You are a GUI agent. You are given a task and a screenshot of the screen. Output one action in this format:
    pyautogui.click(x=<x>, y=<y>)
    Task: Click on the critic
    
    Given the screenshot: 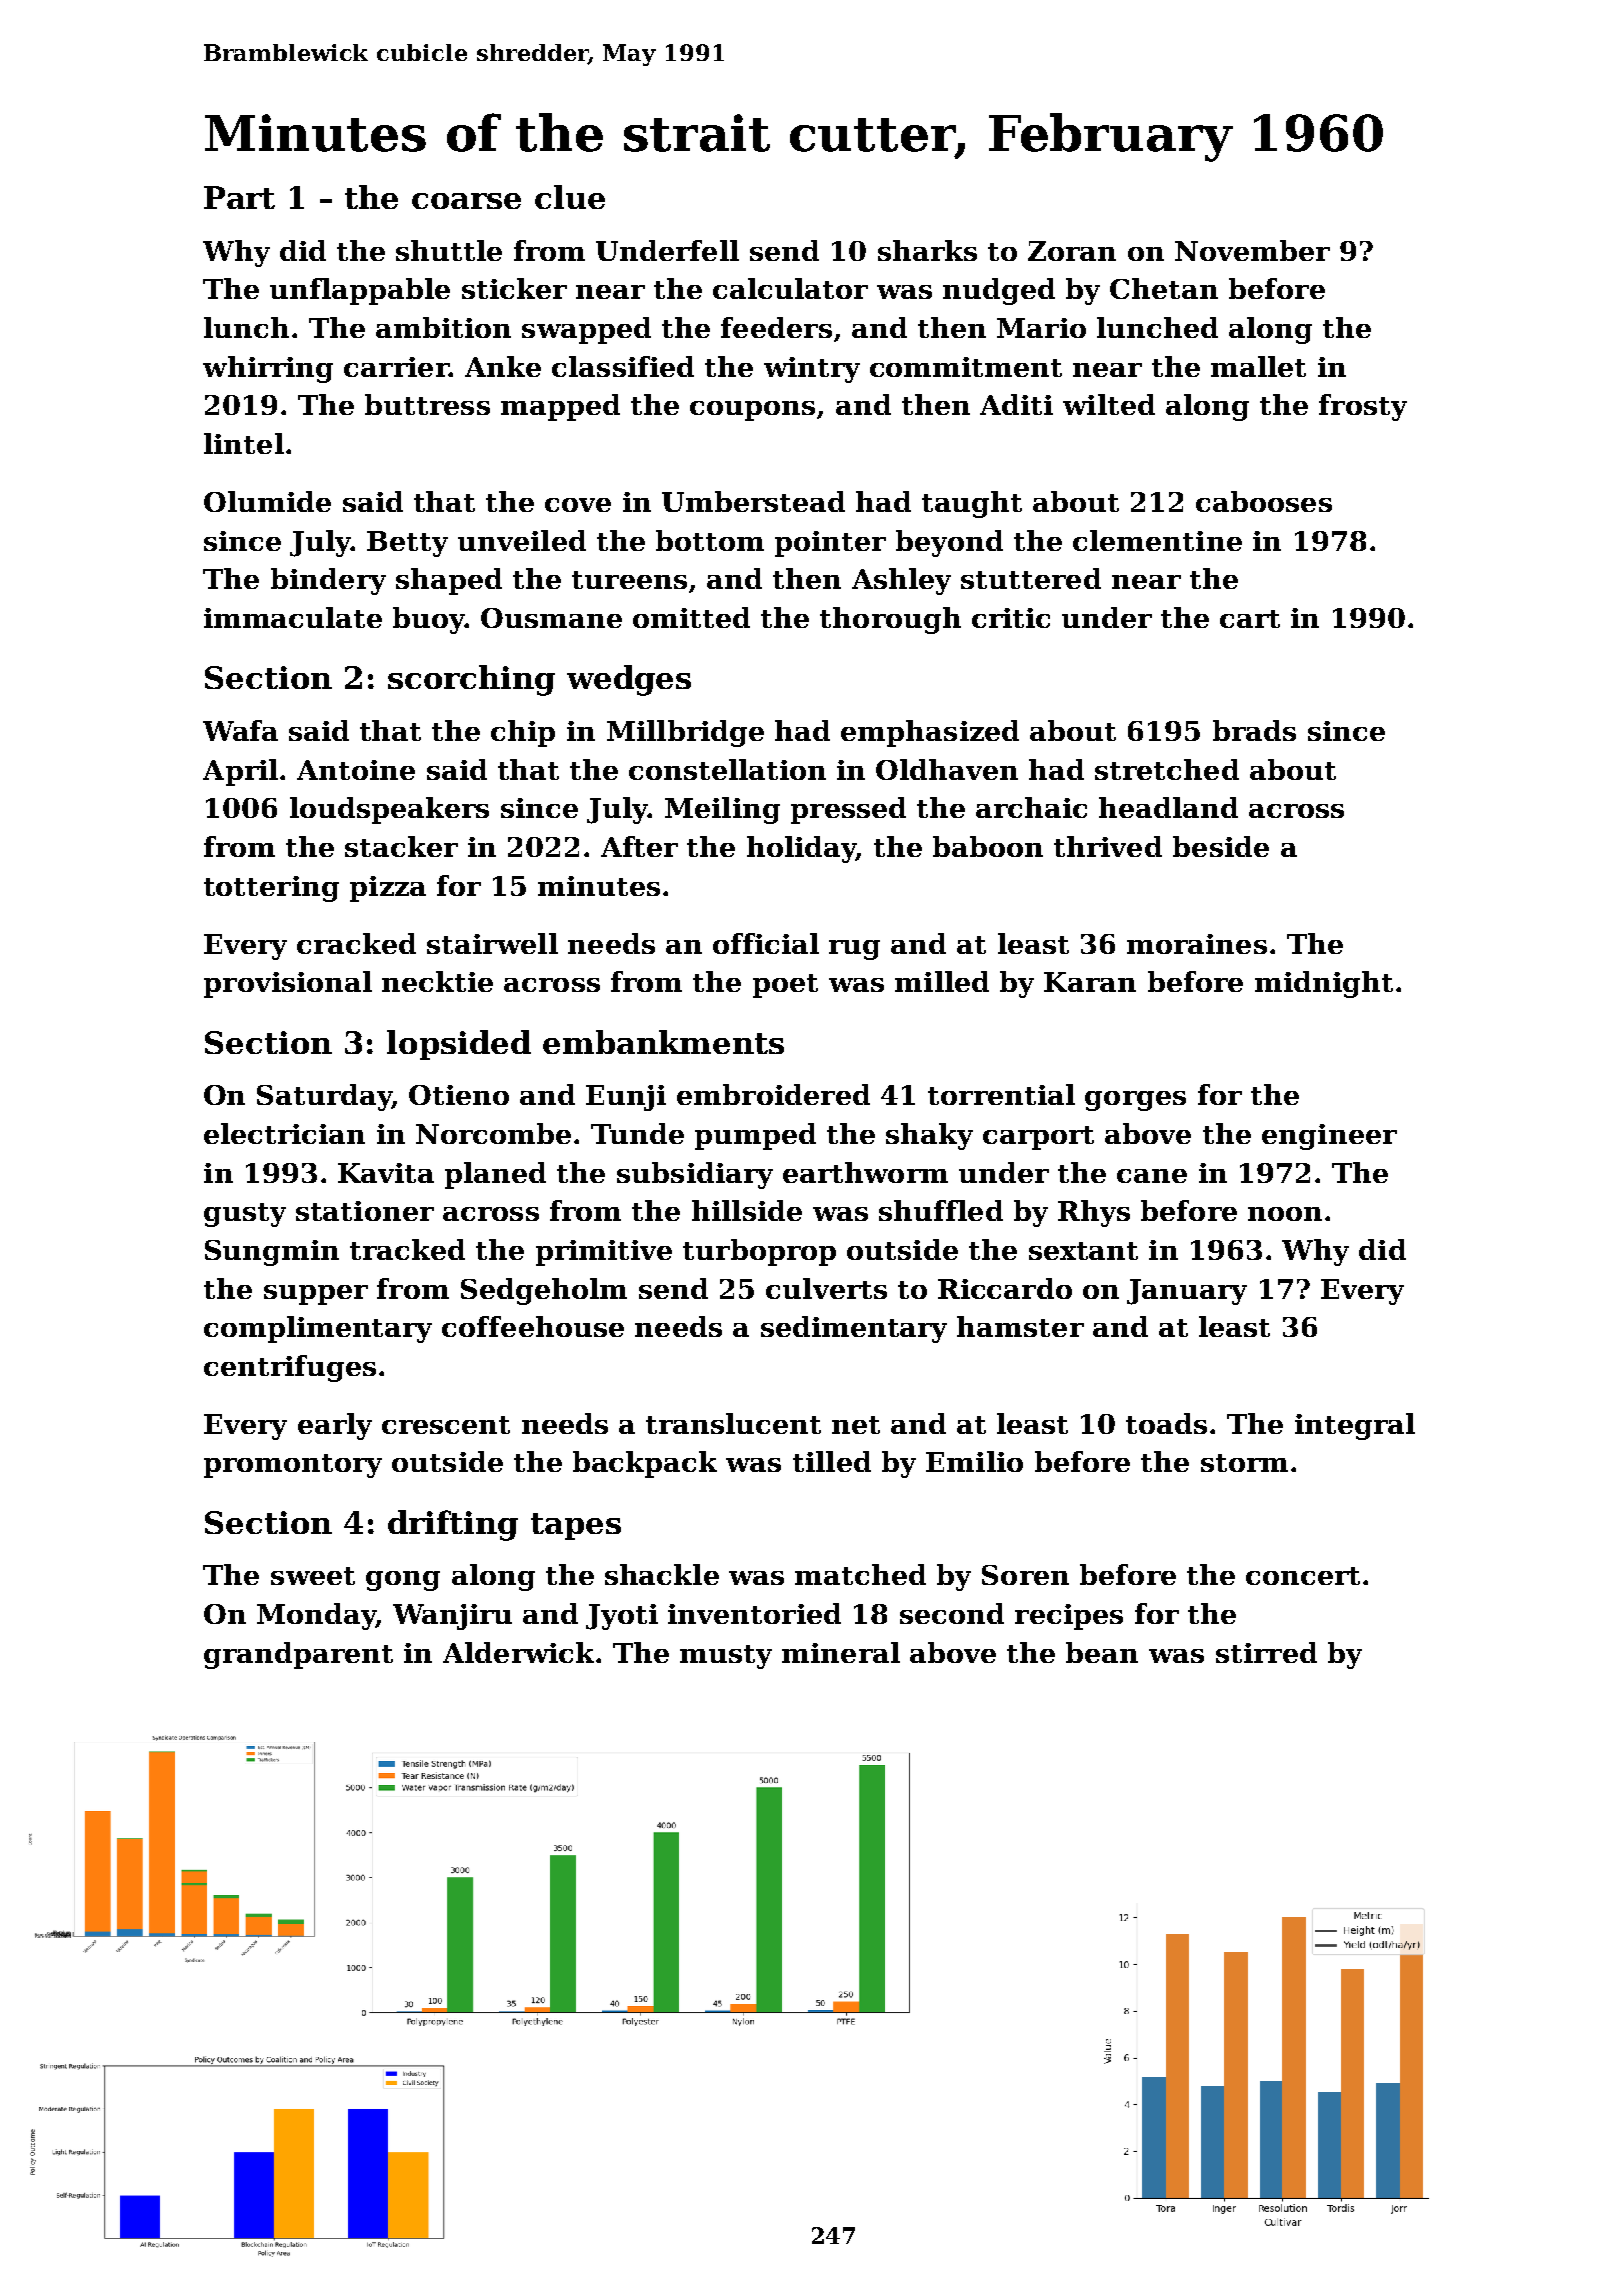 What is the action you would take?
    pyautogui.click(x=1011, y=618)
